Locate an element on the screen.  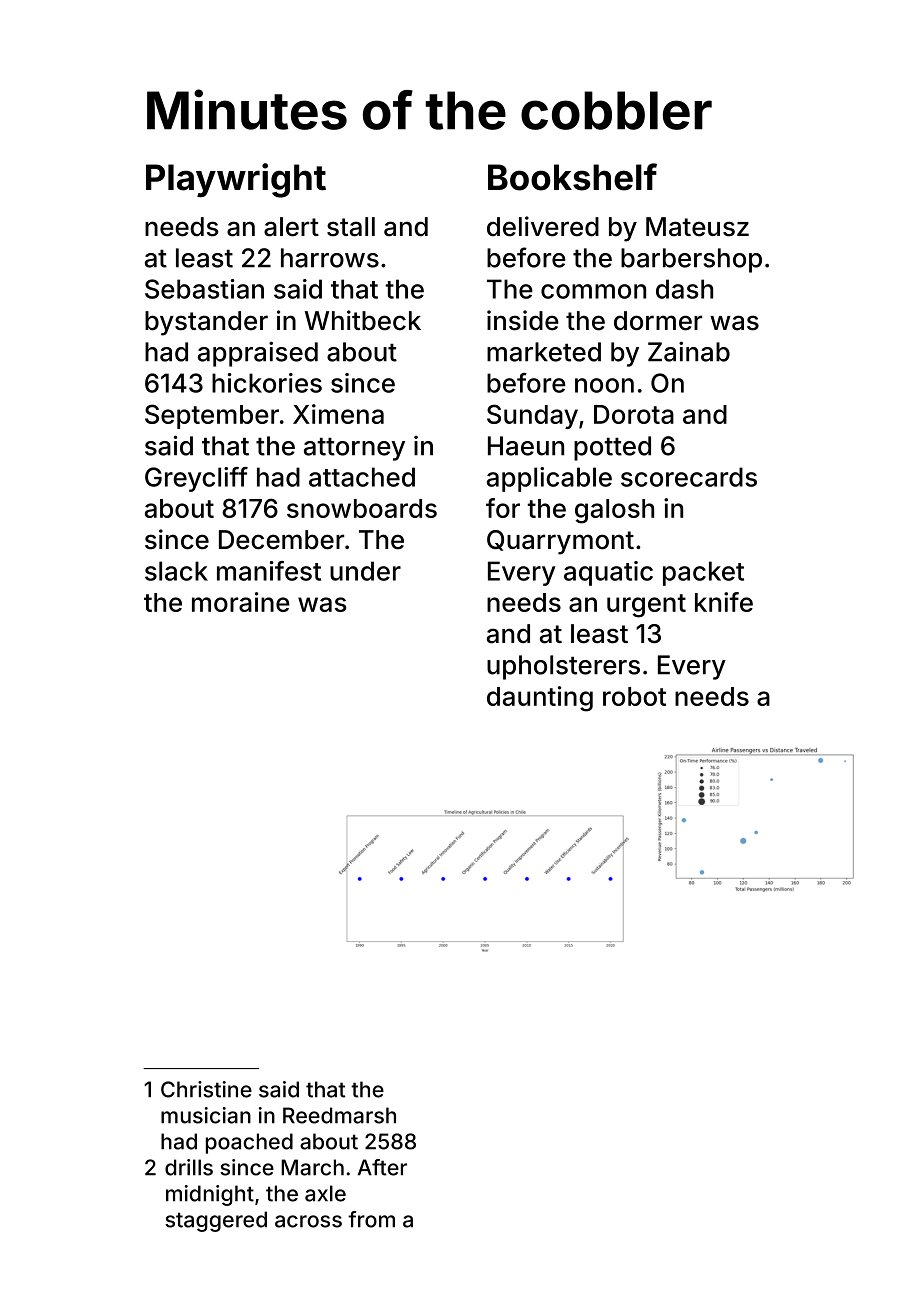
drills is located at coordinates (189, 1167).
